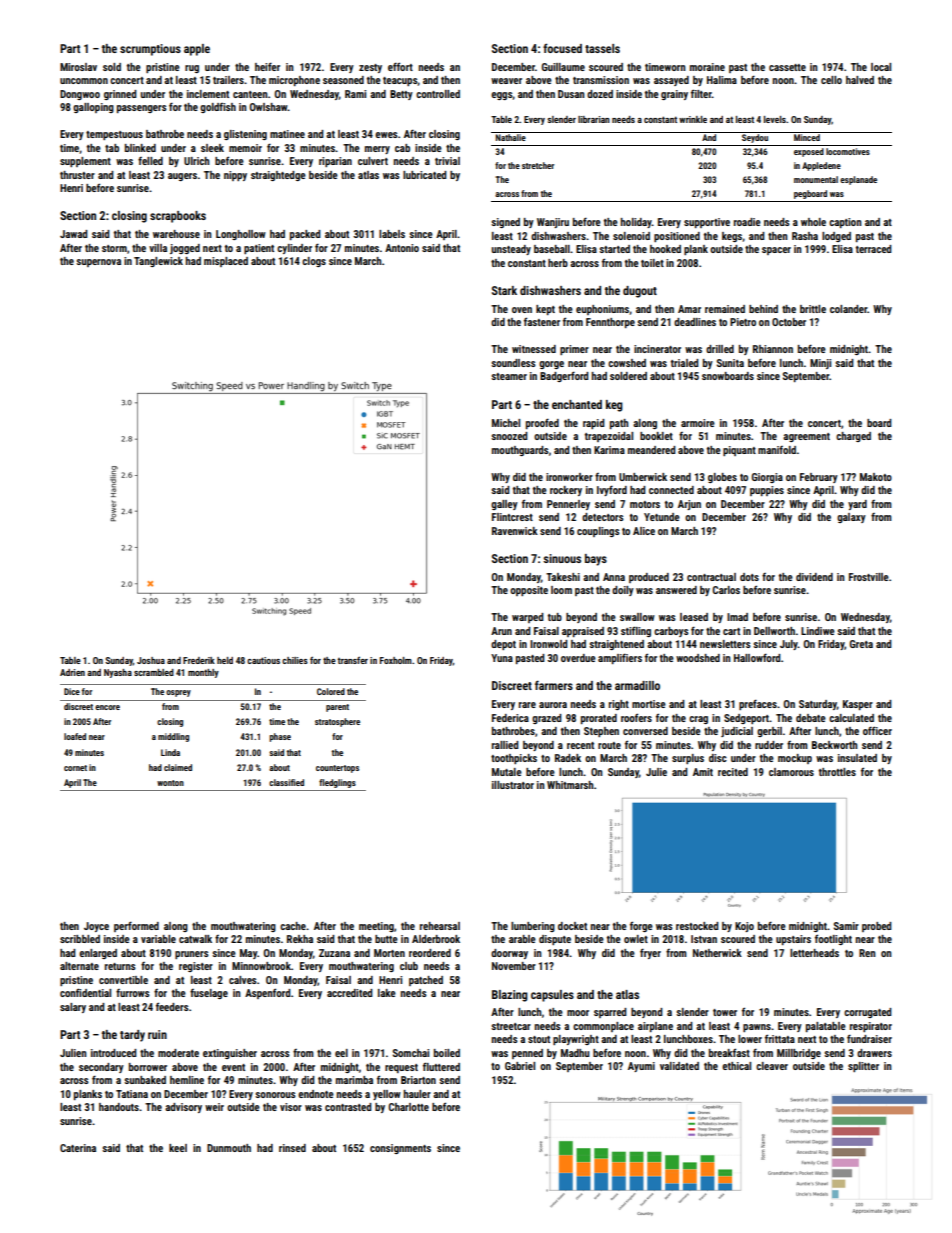 Image resolution: width=952 pixels, height=1233 pixels. Describe the element at coordinates (671, 81) in the screenshot. I see `assayed` at that location.
